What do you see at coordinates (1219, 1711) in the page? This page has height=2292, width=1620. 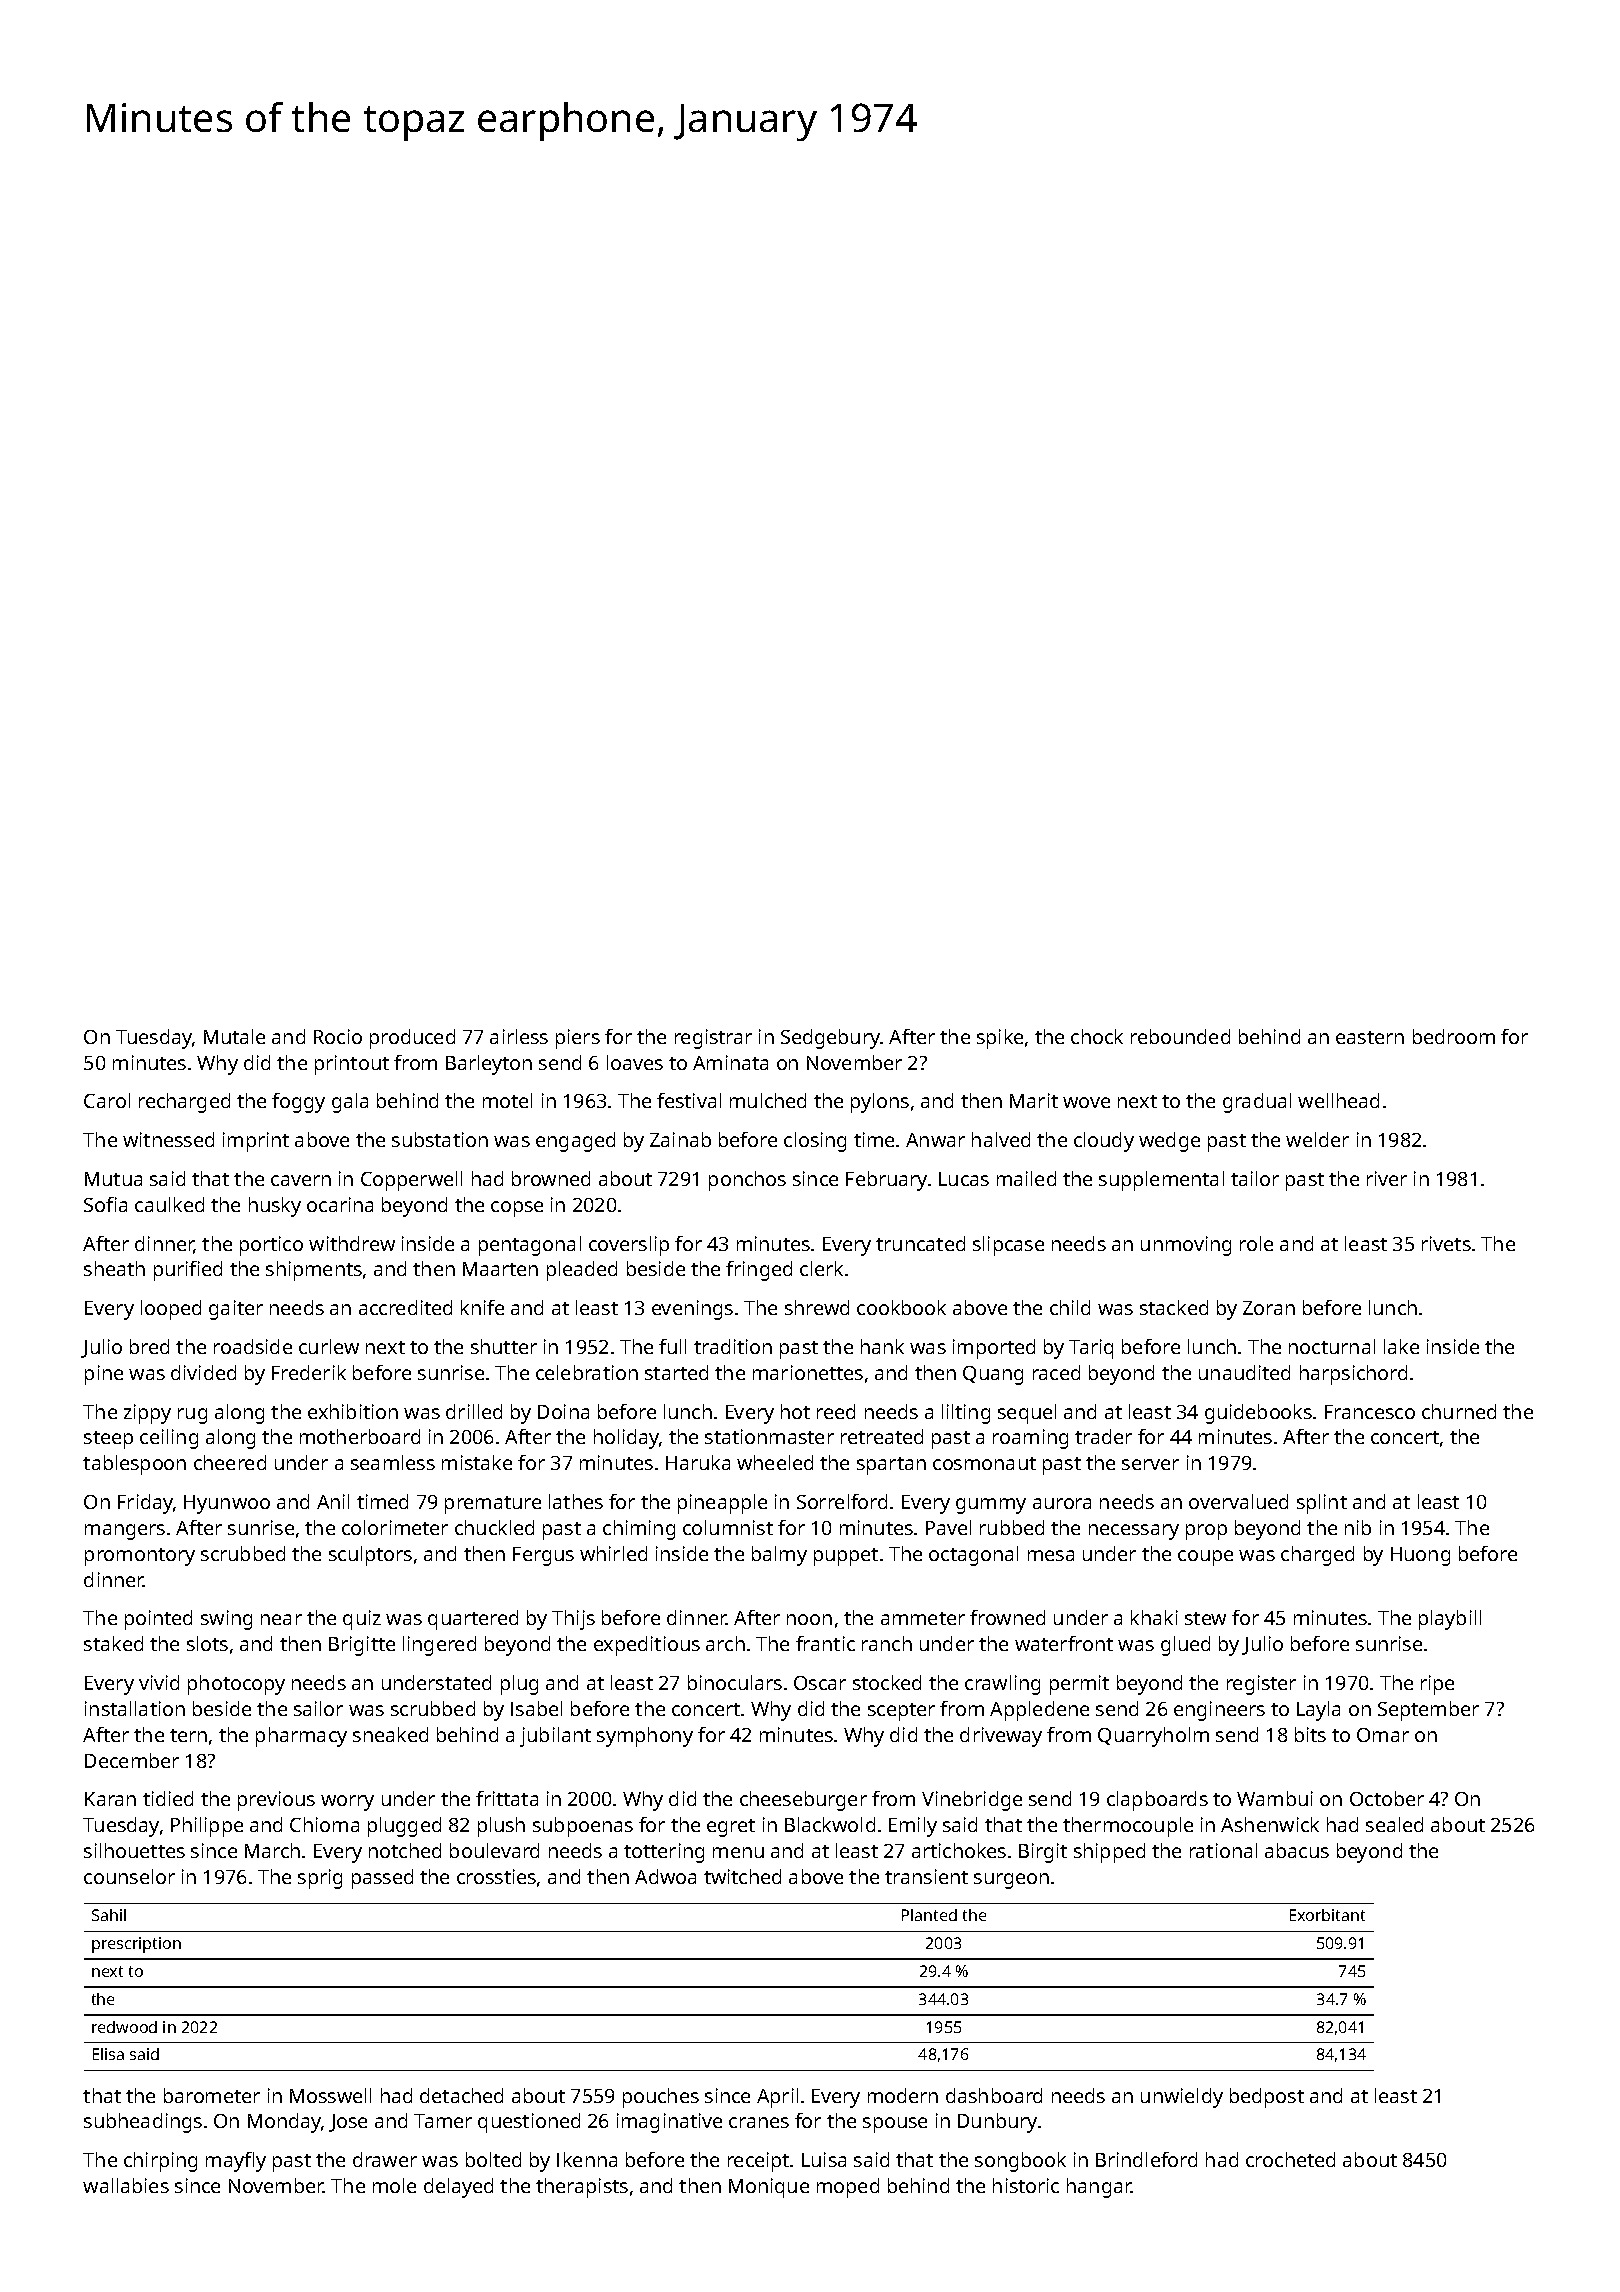 I see `engineers` at bounding box center [1219, 1711].
